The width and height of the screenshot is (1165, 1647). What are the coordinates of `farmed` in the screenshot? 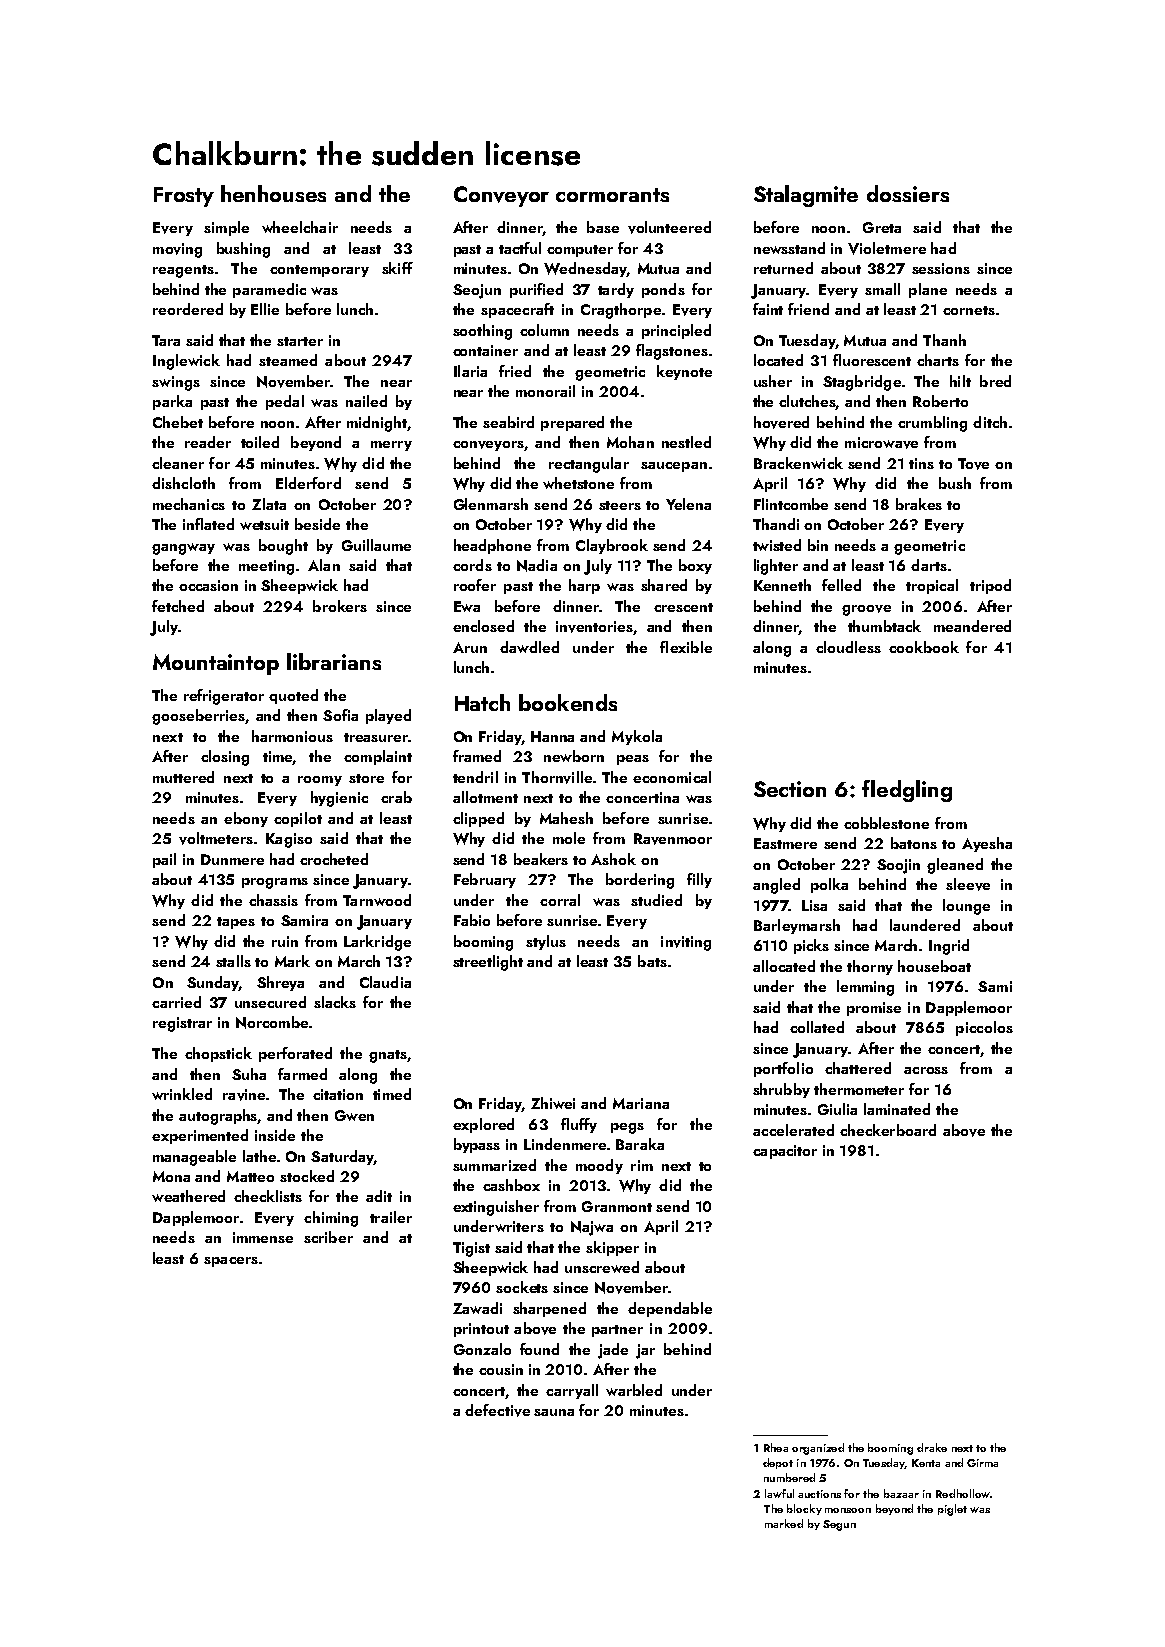 It's located at (302, 1074).
